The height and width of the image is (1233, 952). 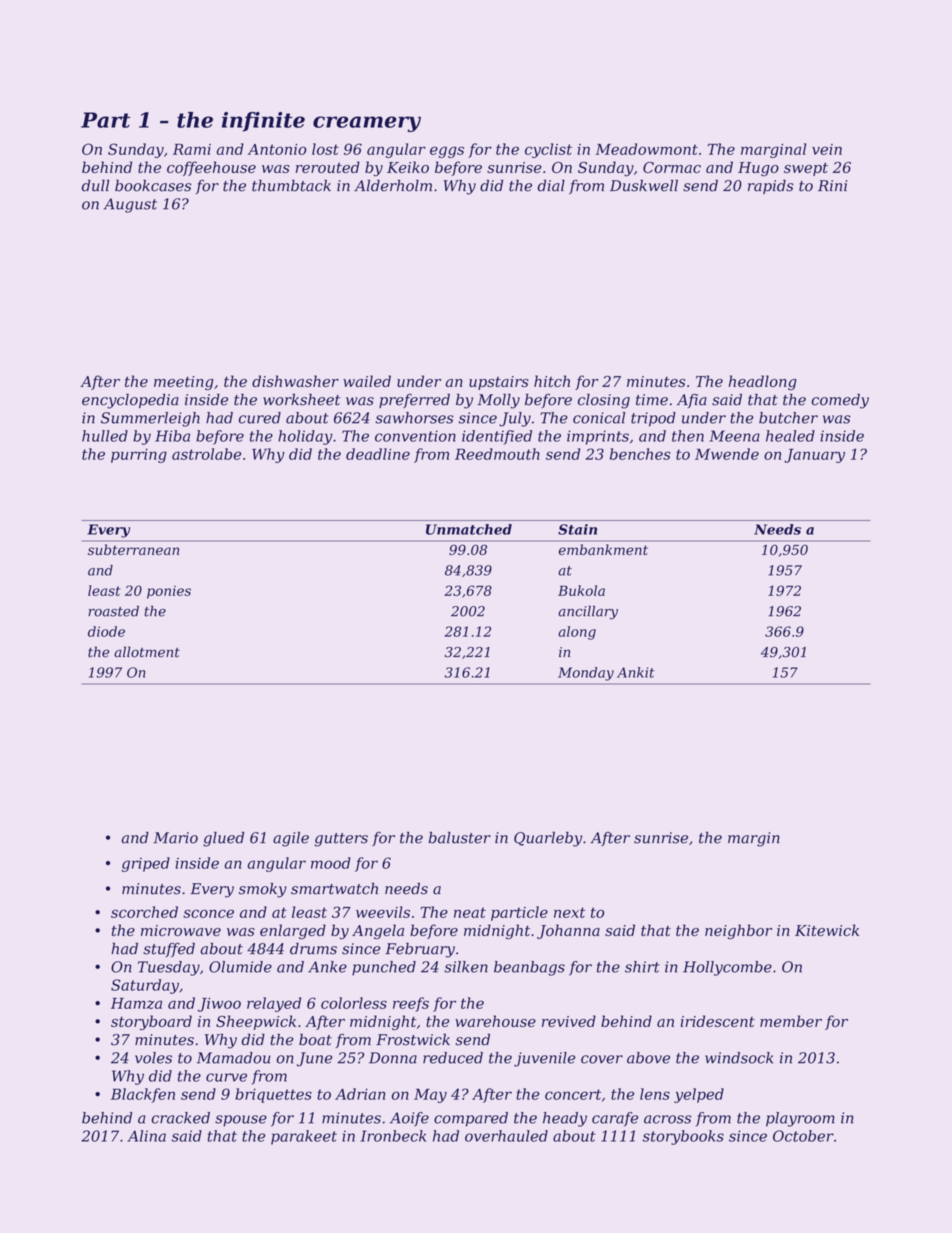 What do you see at coordinates (113, 611) in the image?
I see `roasted` at bounding box center [113, 611].
